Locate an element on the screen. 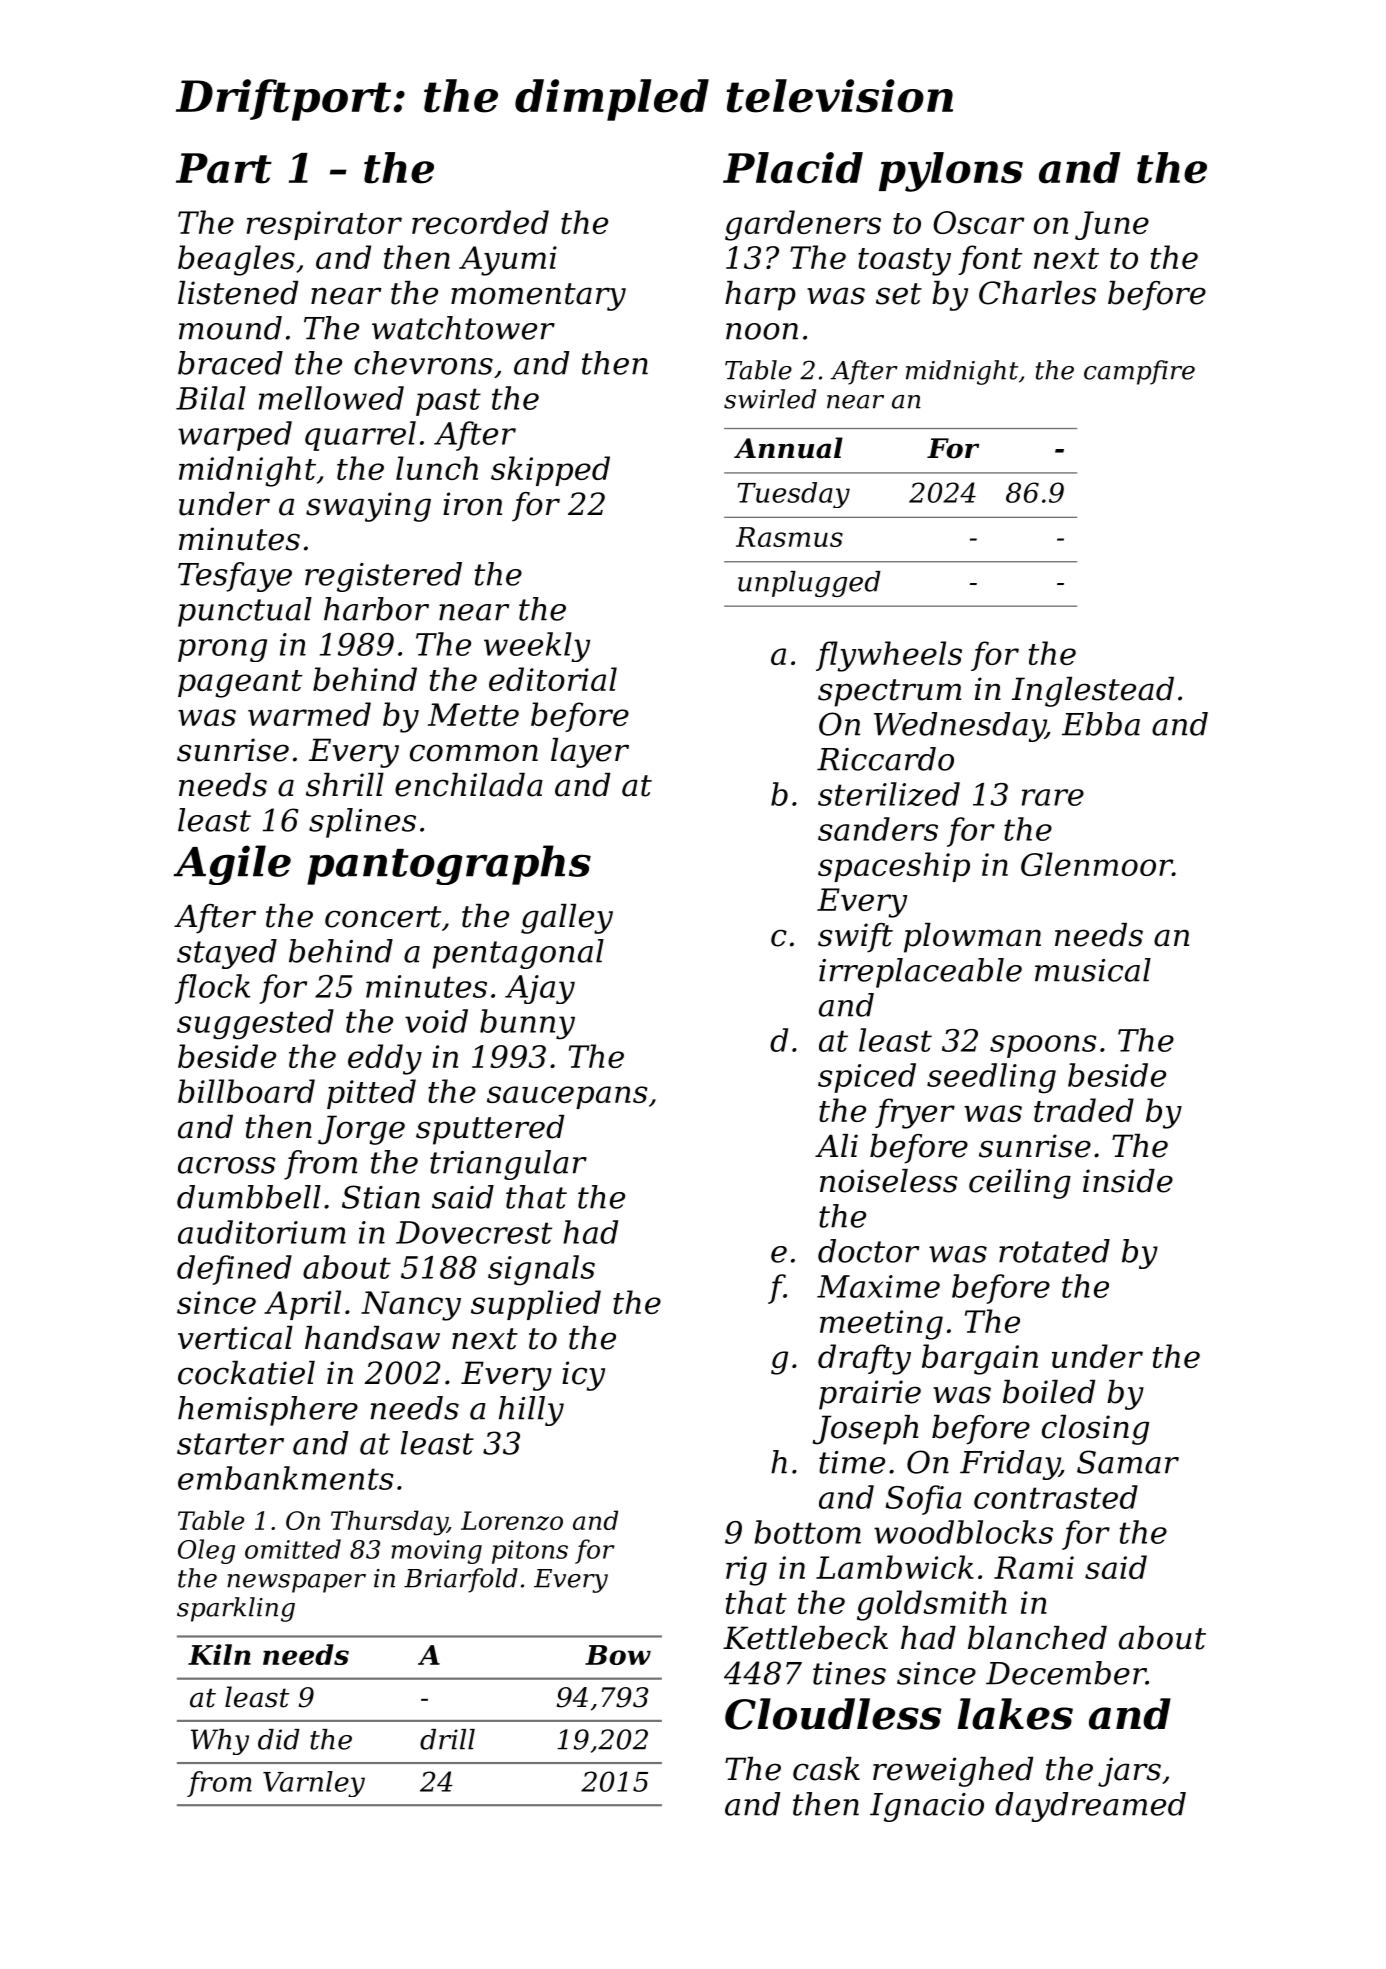 This screenshot has height=1969, width=1386. campfire is located at coordinates (1139, 372).
